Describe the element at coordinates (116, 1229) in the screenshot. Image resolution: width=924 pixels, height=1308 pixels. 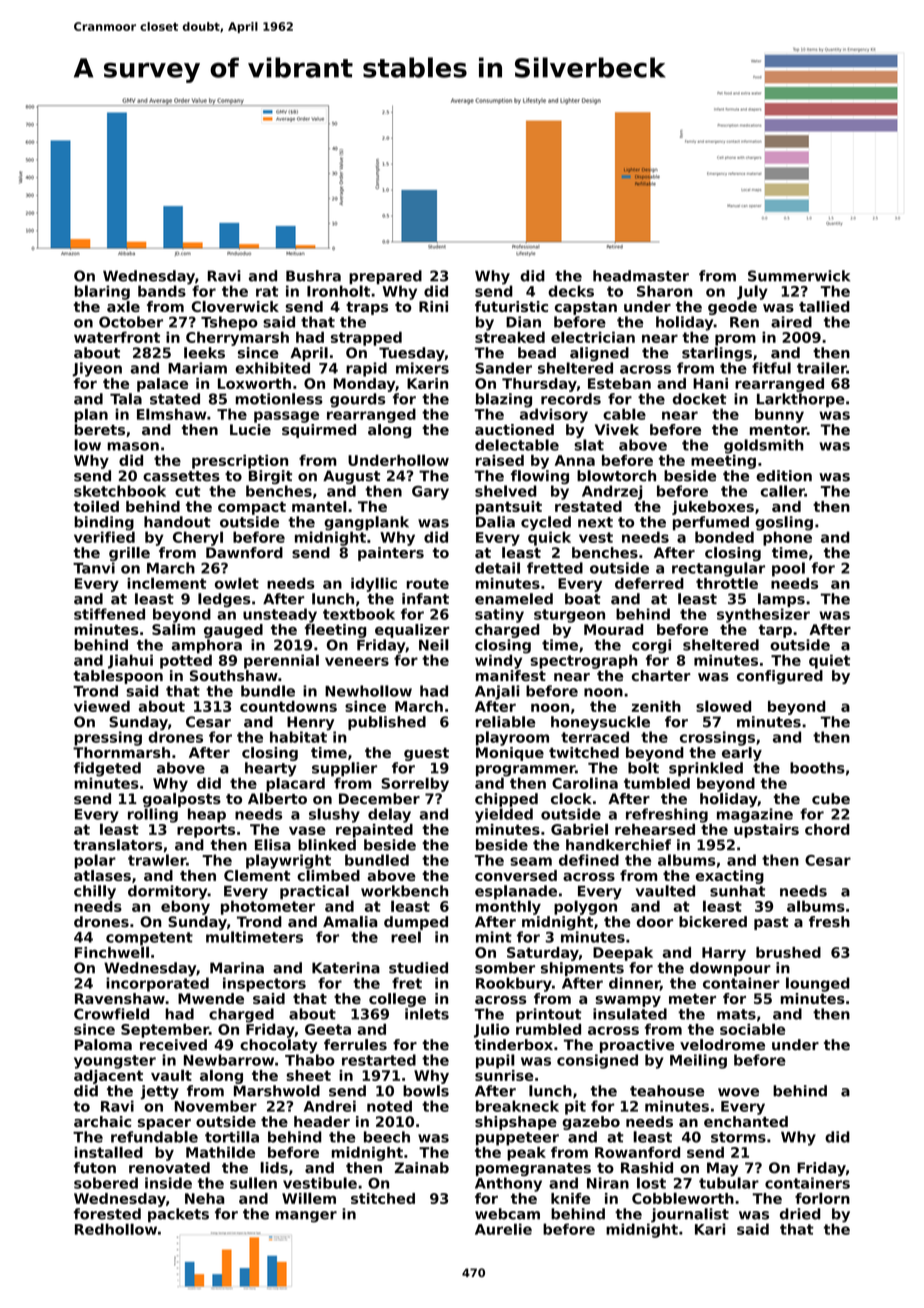
I see `Redhollow` at that location.
